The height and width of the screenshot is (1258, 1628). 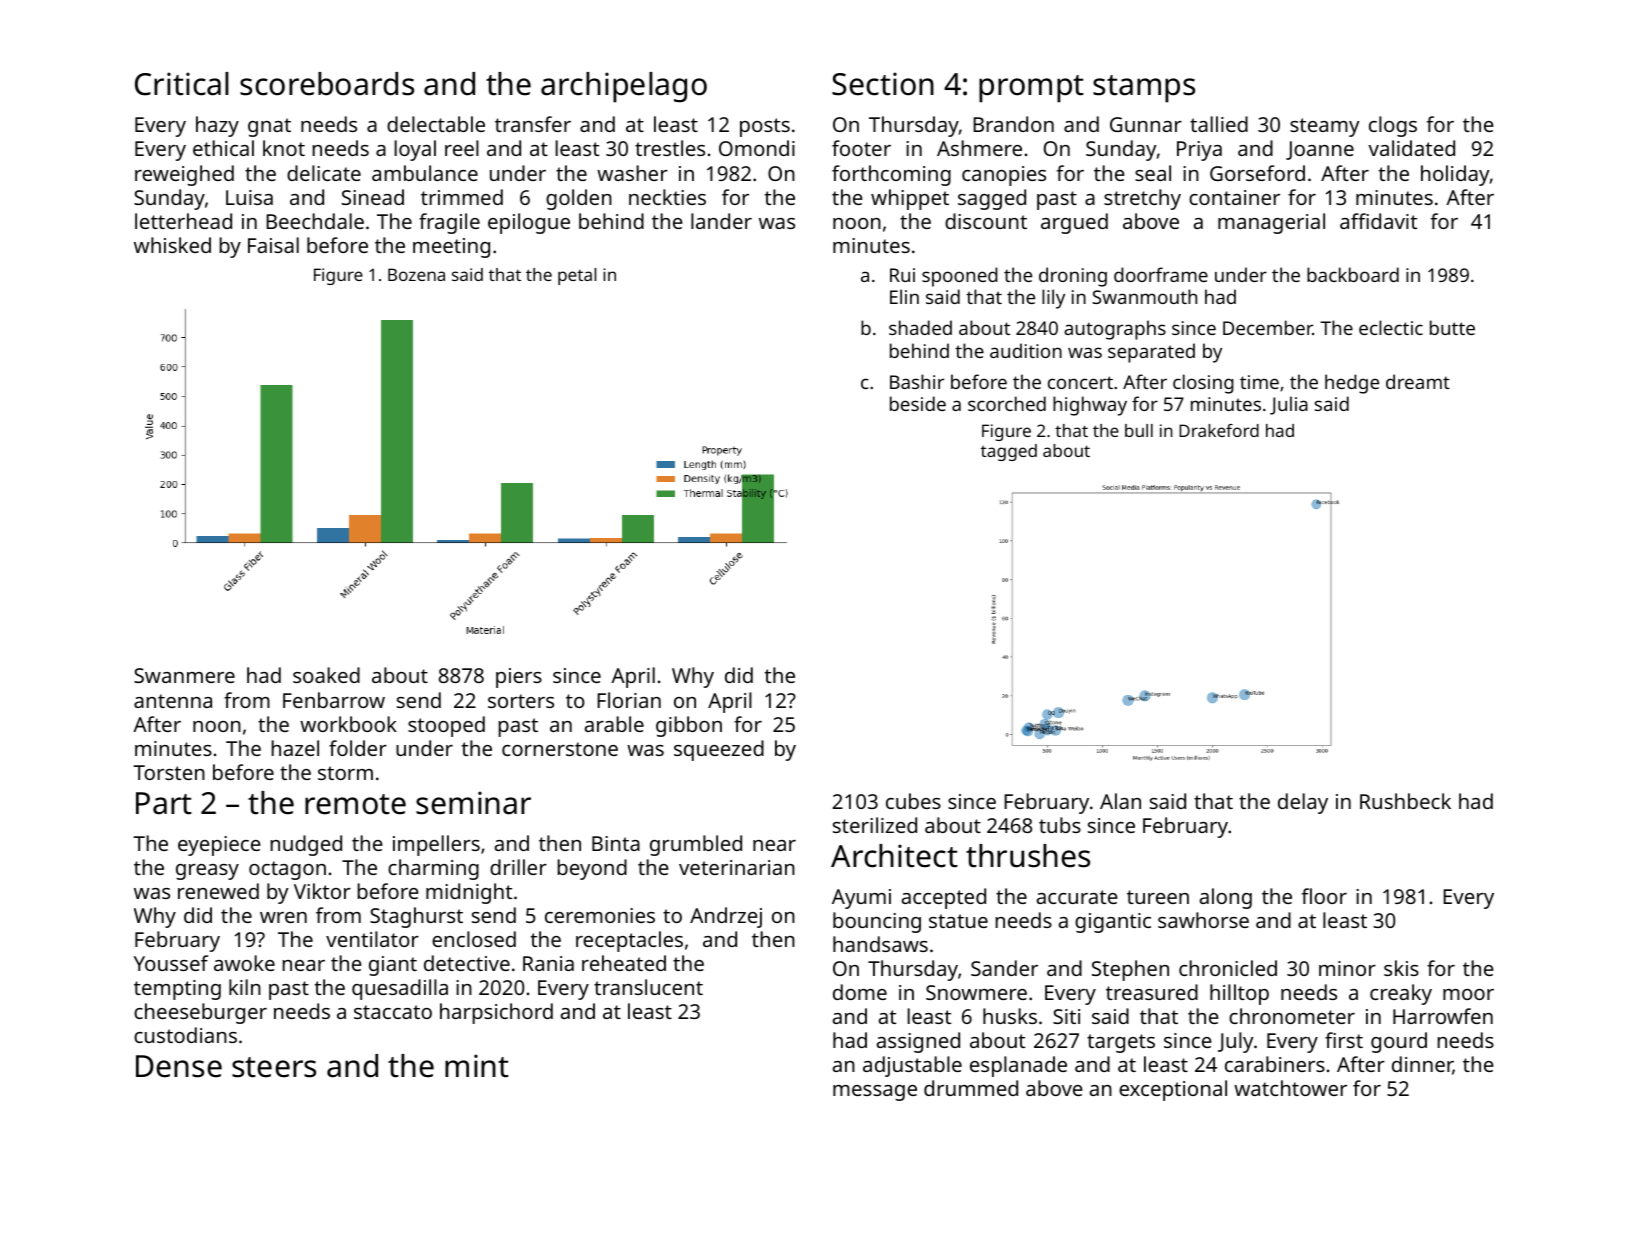 What do you see at coordinates (1144, 89) in the screenshot?
I see `stamps` at bounding box center [1144, 89].
